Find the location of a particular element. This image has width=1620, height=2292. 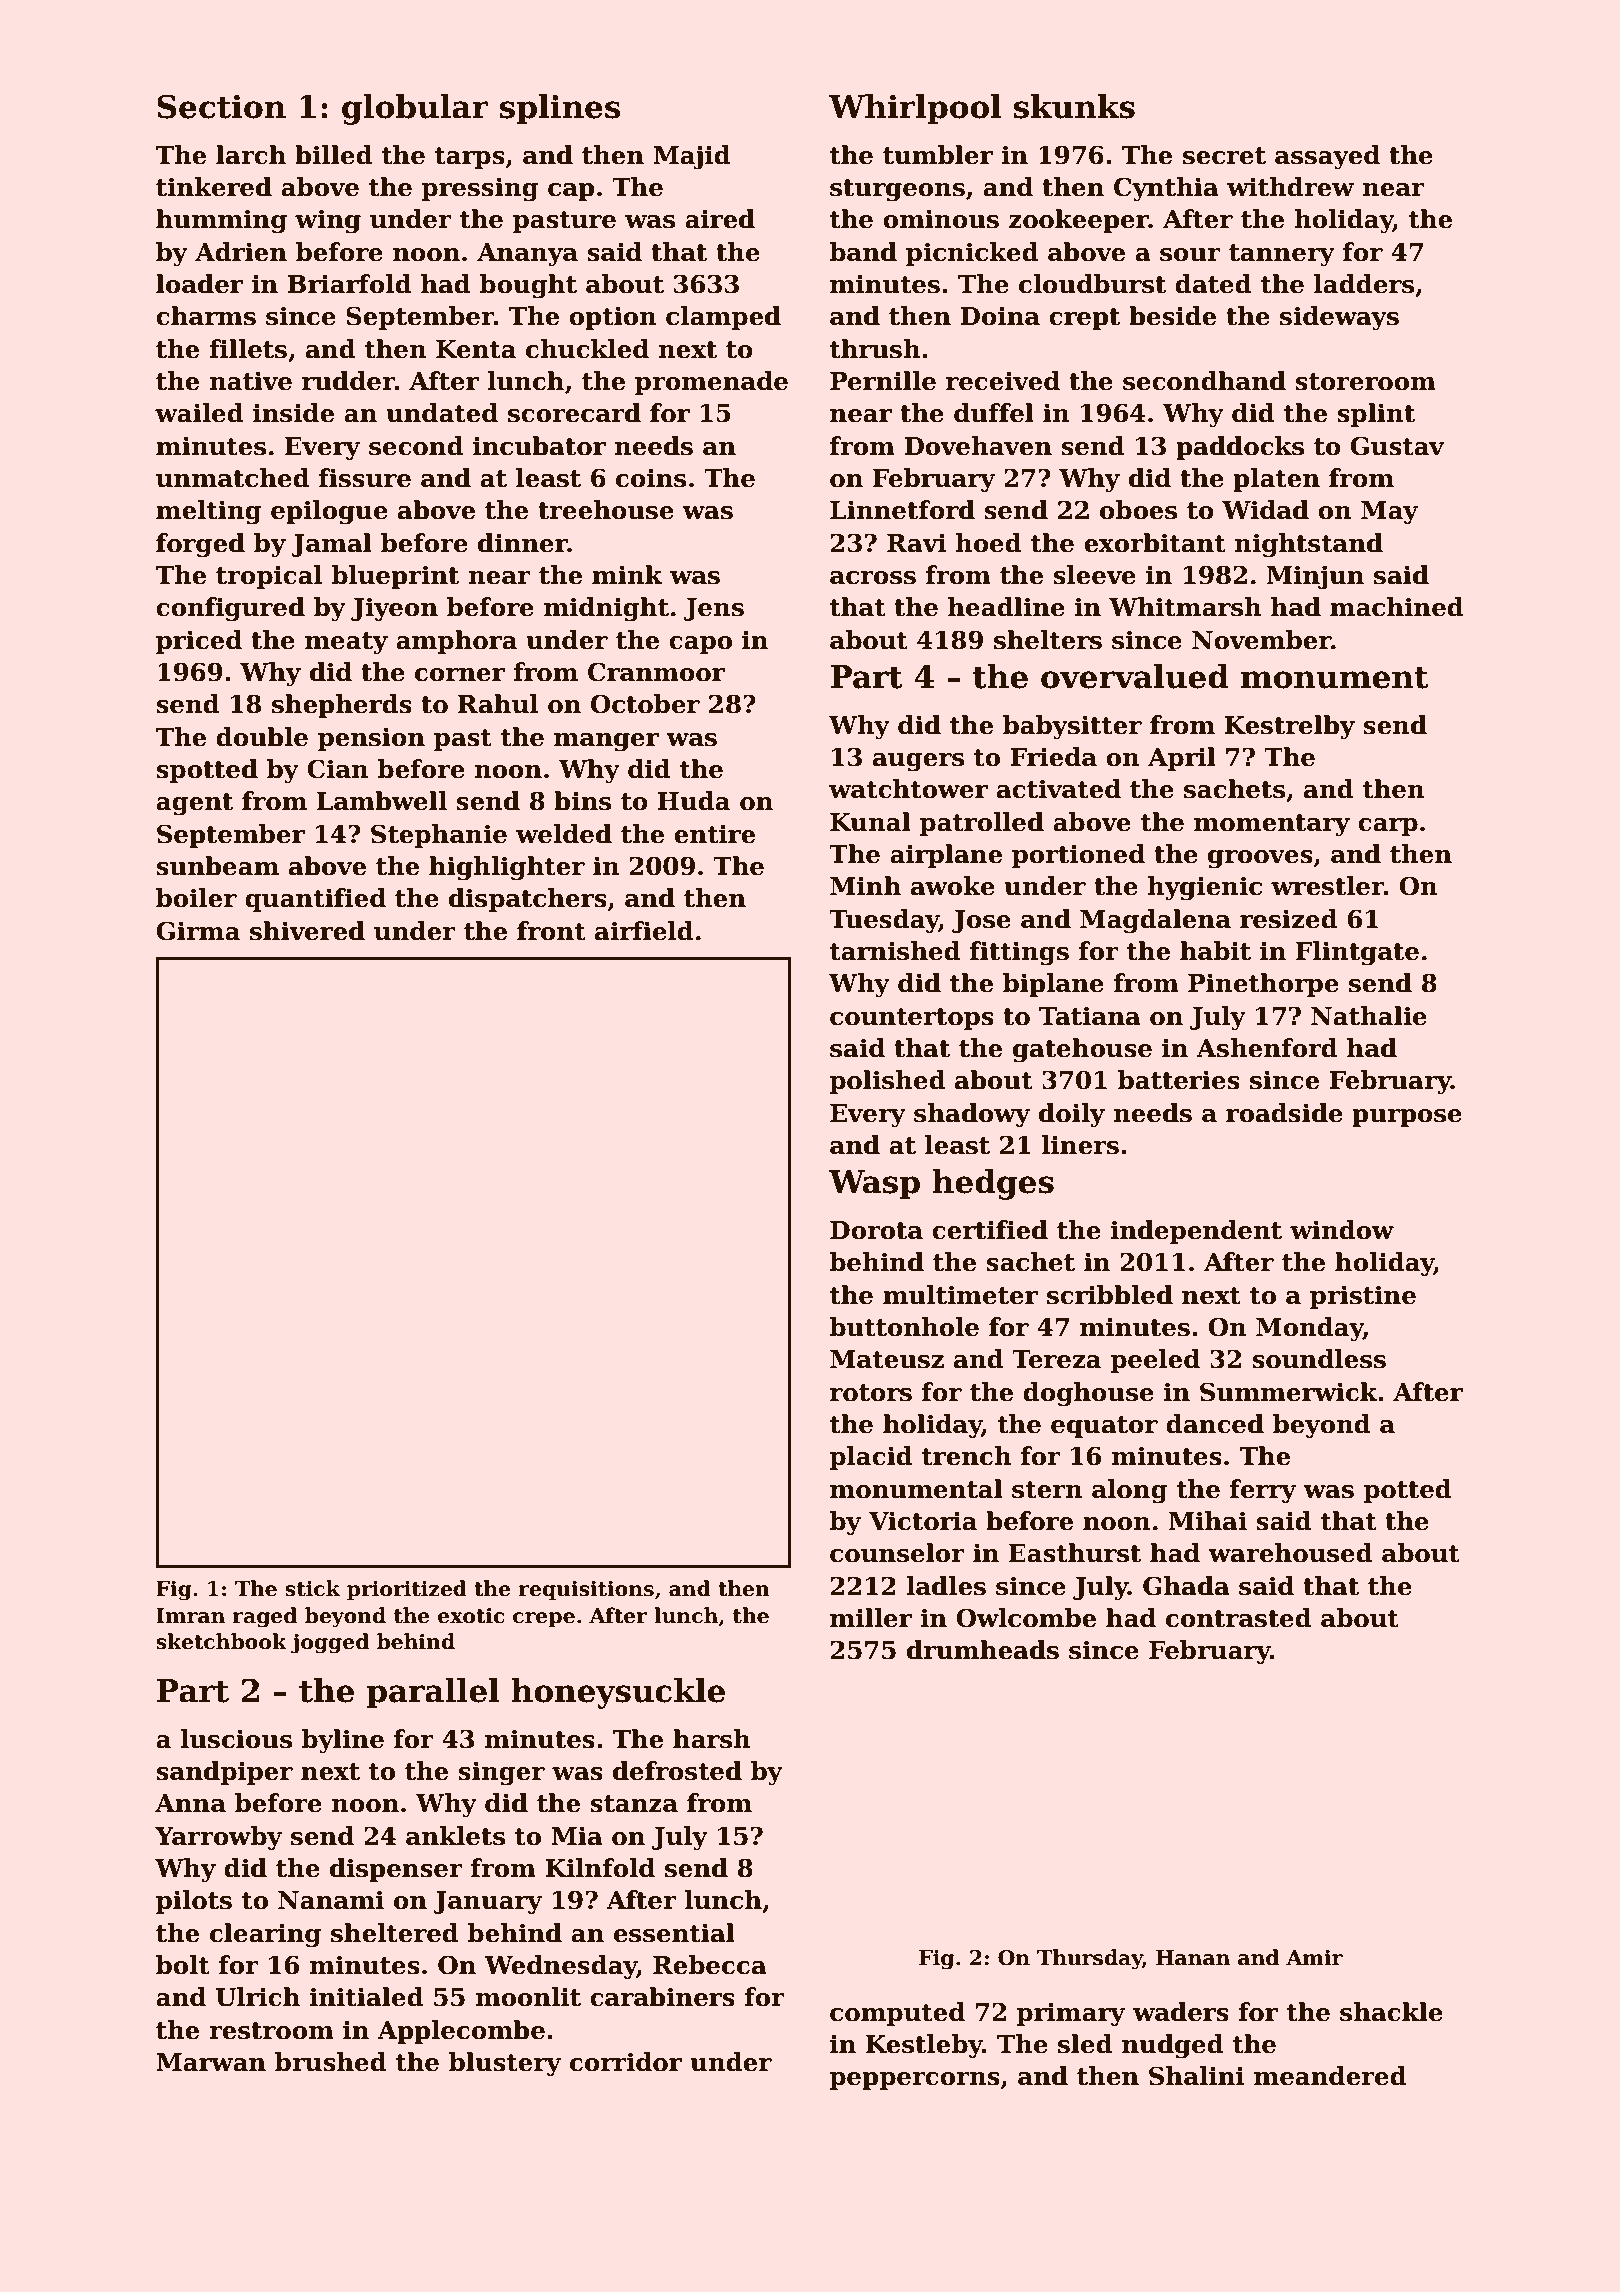

independent is located at coordinates (1196, 1232).
